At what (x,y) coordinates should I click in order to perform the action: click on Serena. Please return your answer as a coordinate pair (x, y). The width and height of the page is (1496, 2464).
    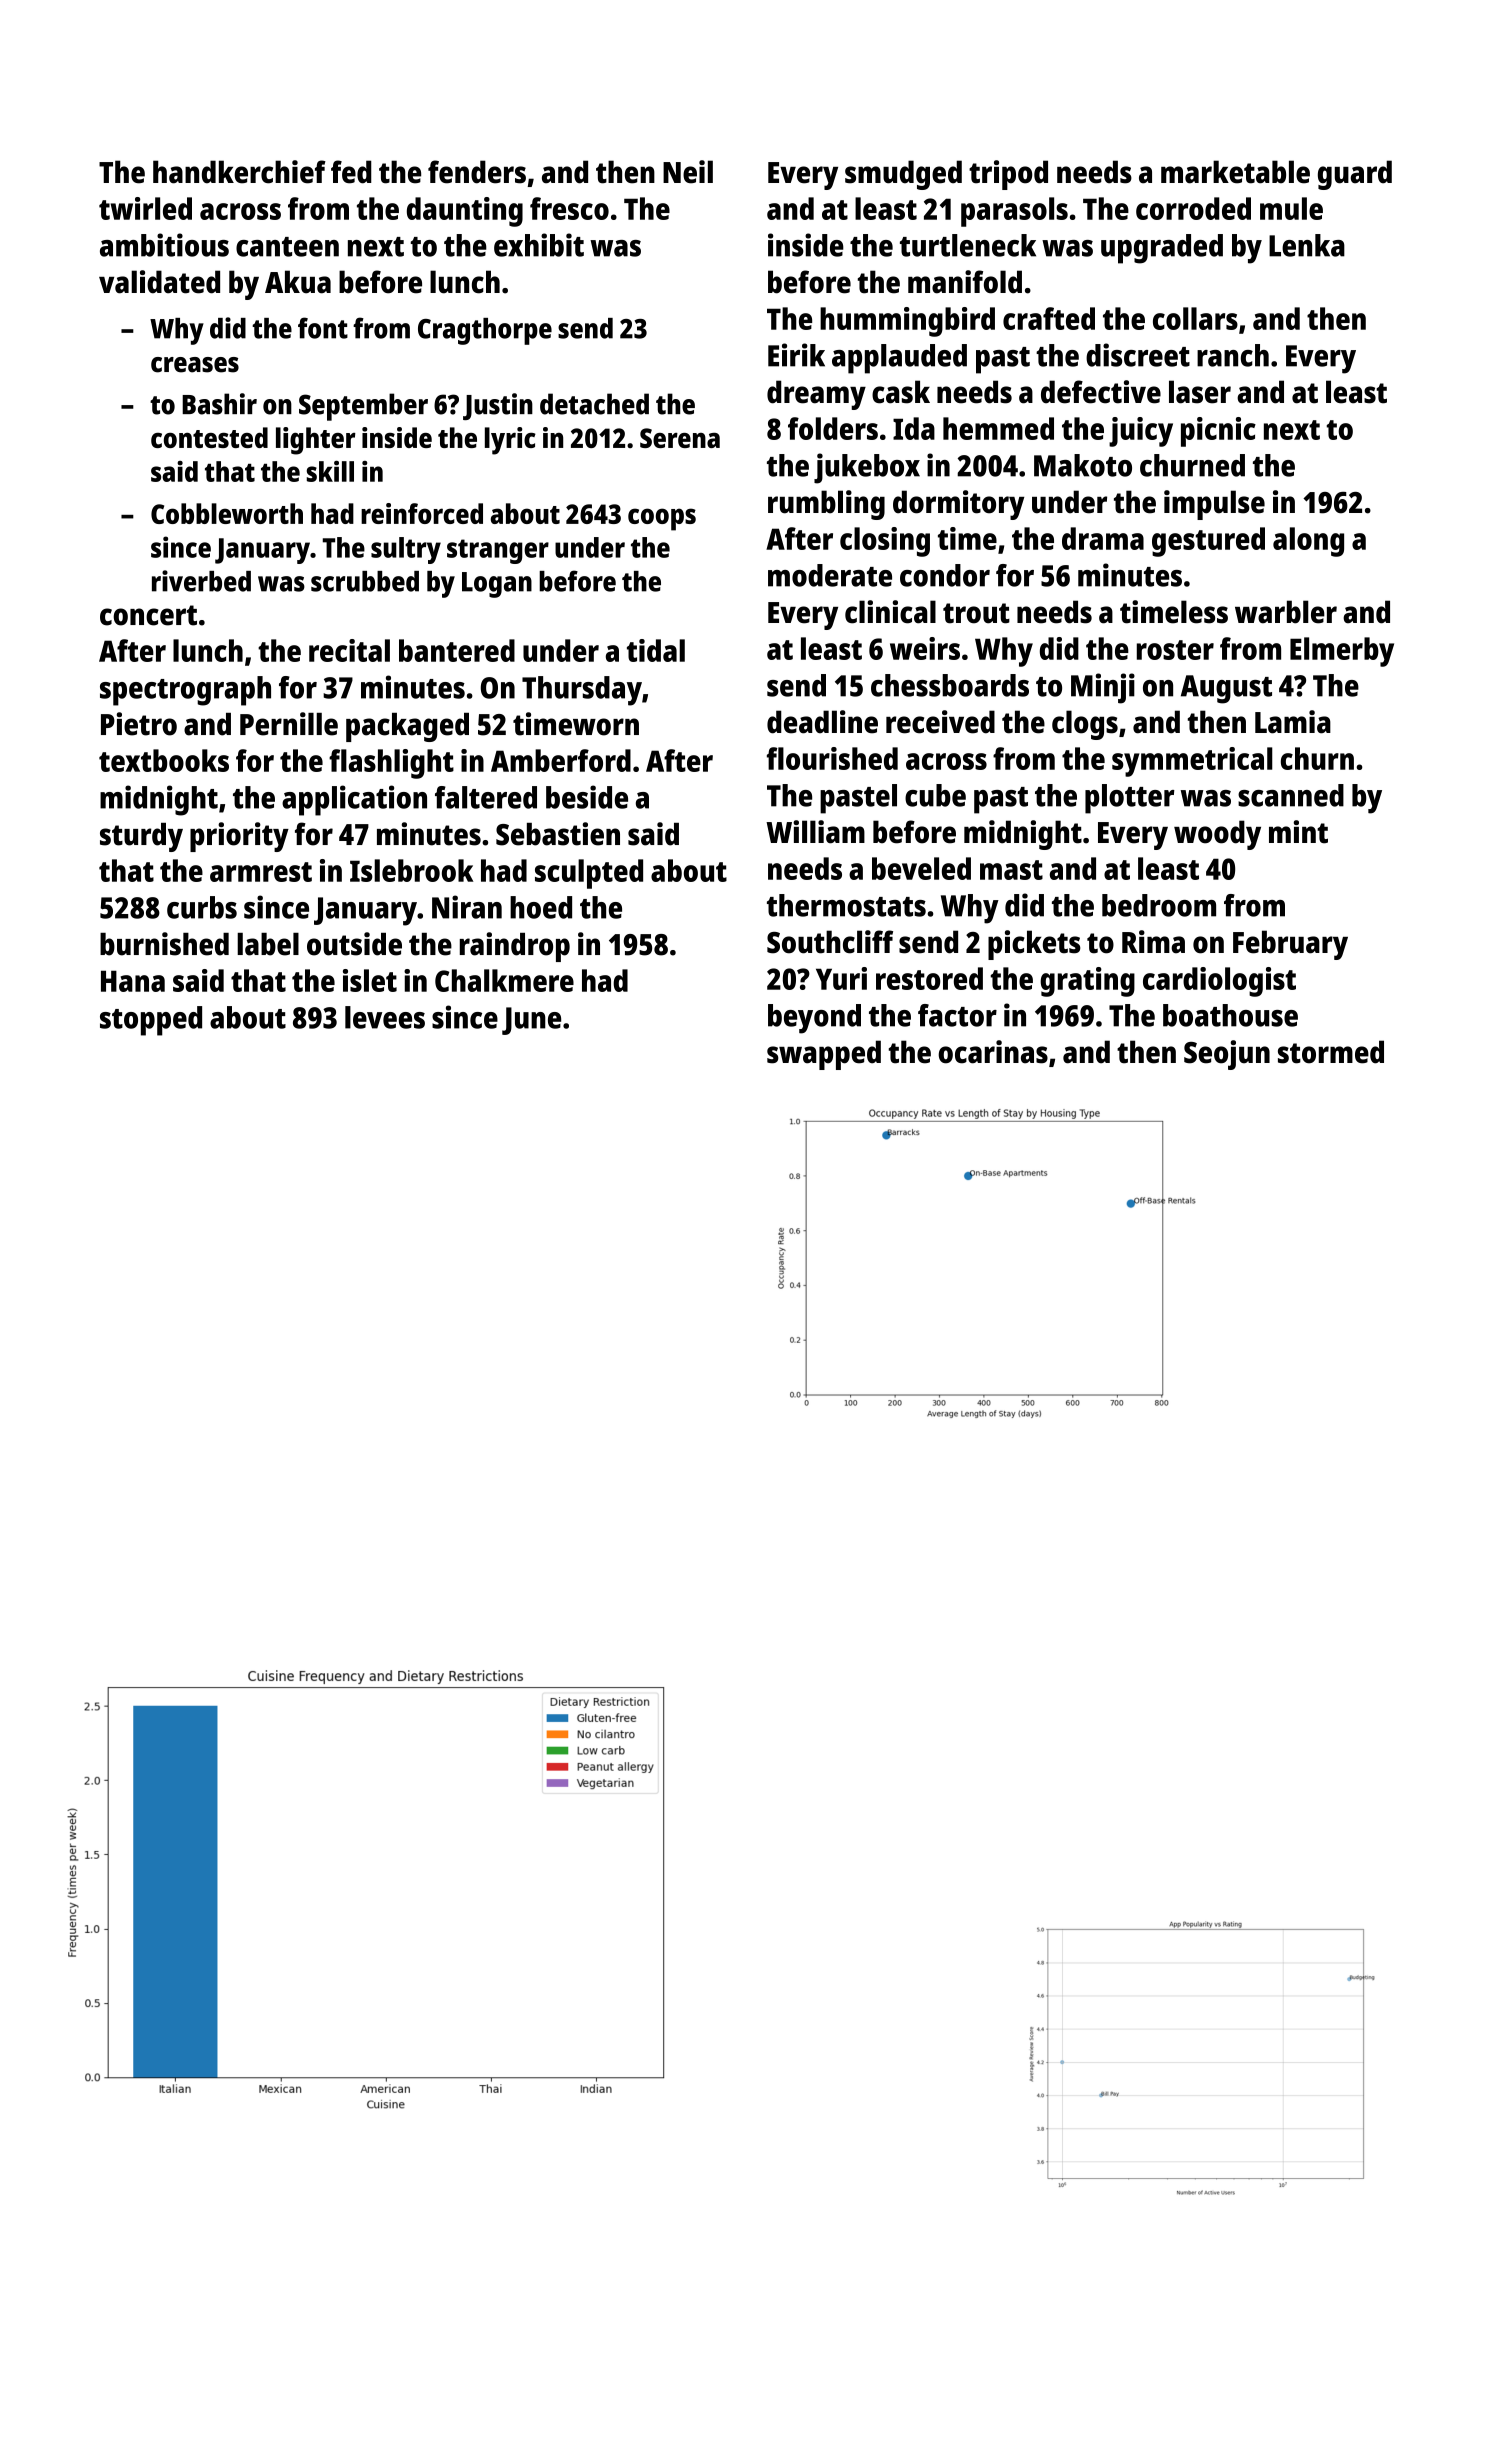
    Looking at the image, I should click on (680, 438).
